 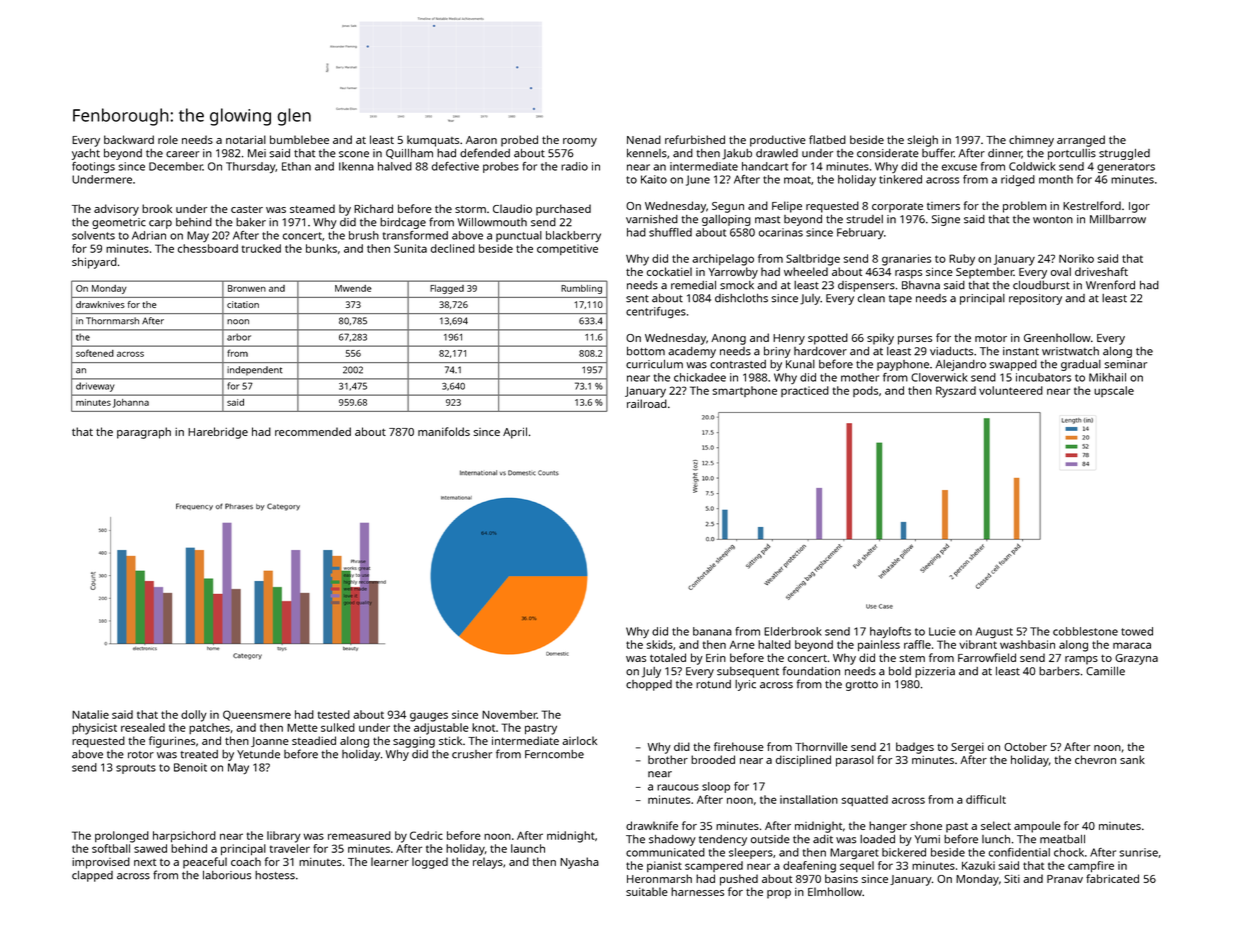 What do you see at coordinates (92, 876) in the screenshot?
I see `clapped` at bounding box center [92, 876].
